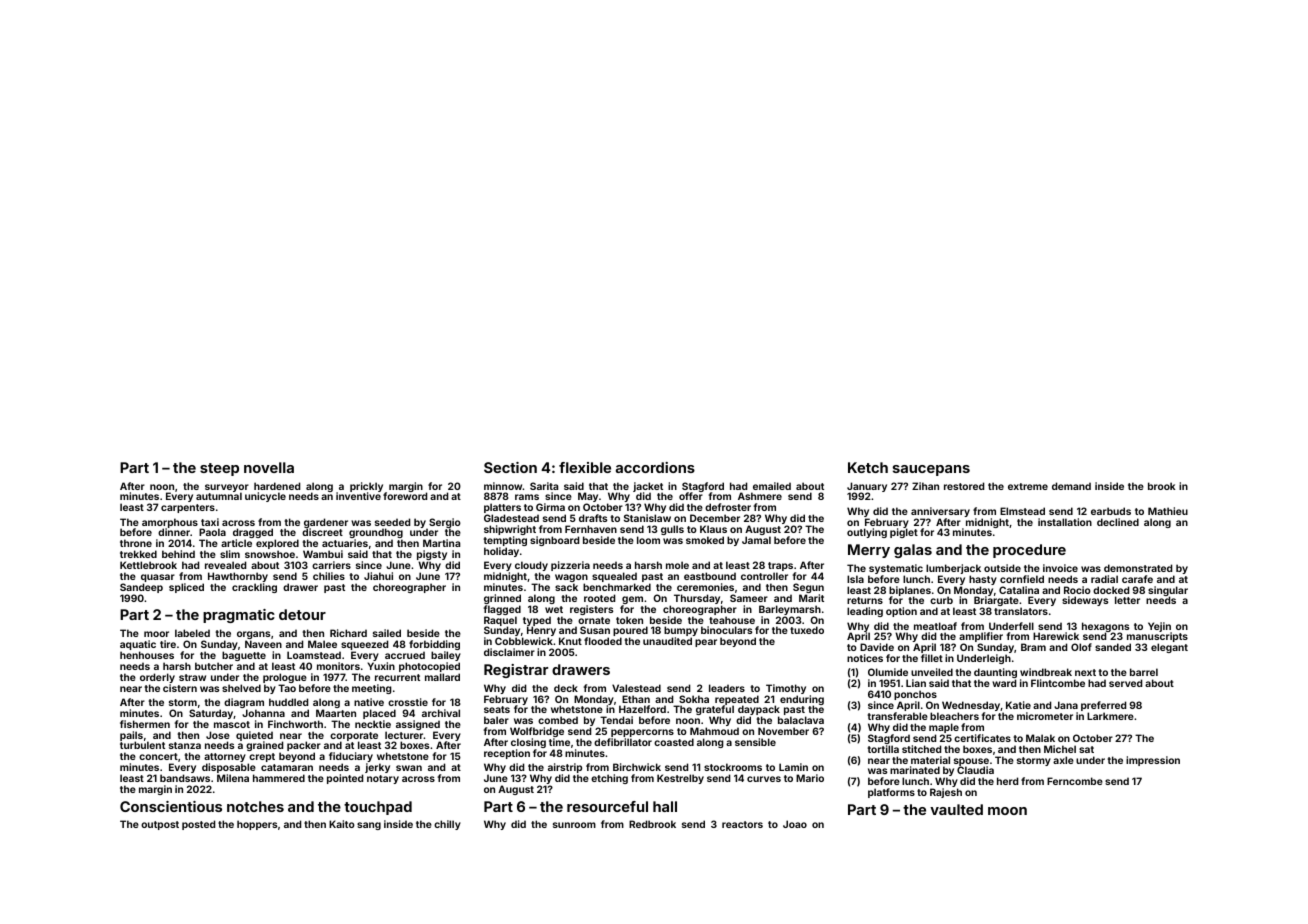 The width and height of the screenshot is (1308, 924). I want to click on foreword, so click(405, 496).
